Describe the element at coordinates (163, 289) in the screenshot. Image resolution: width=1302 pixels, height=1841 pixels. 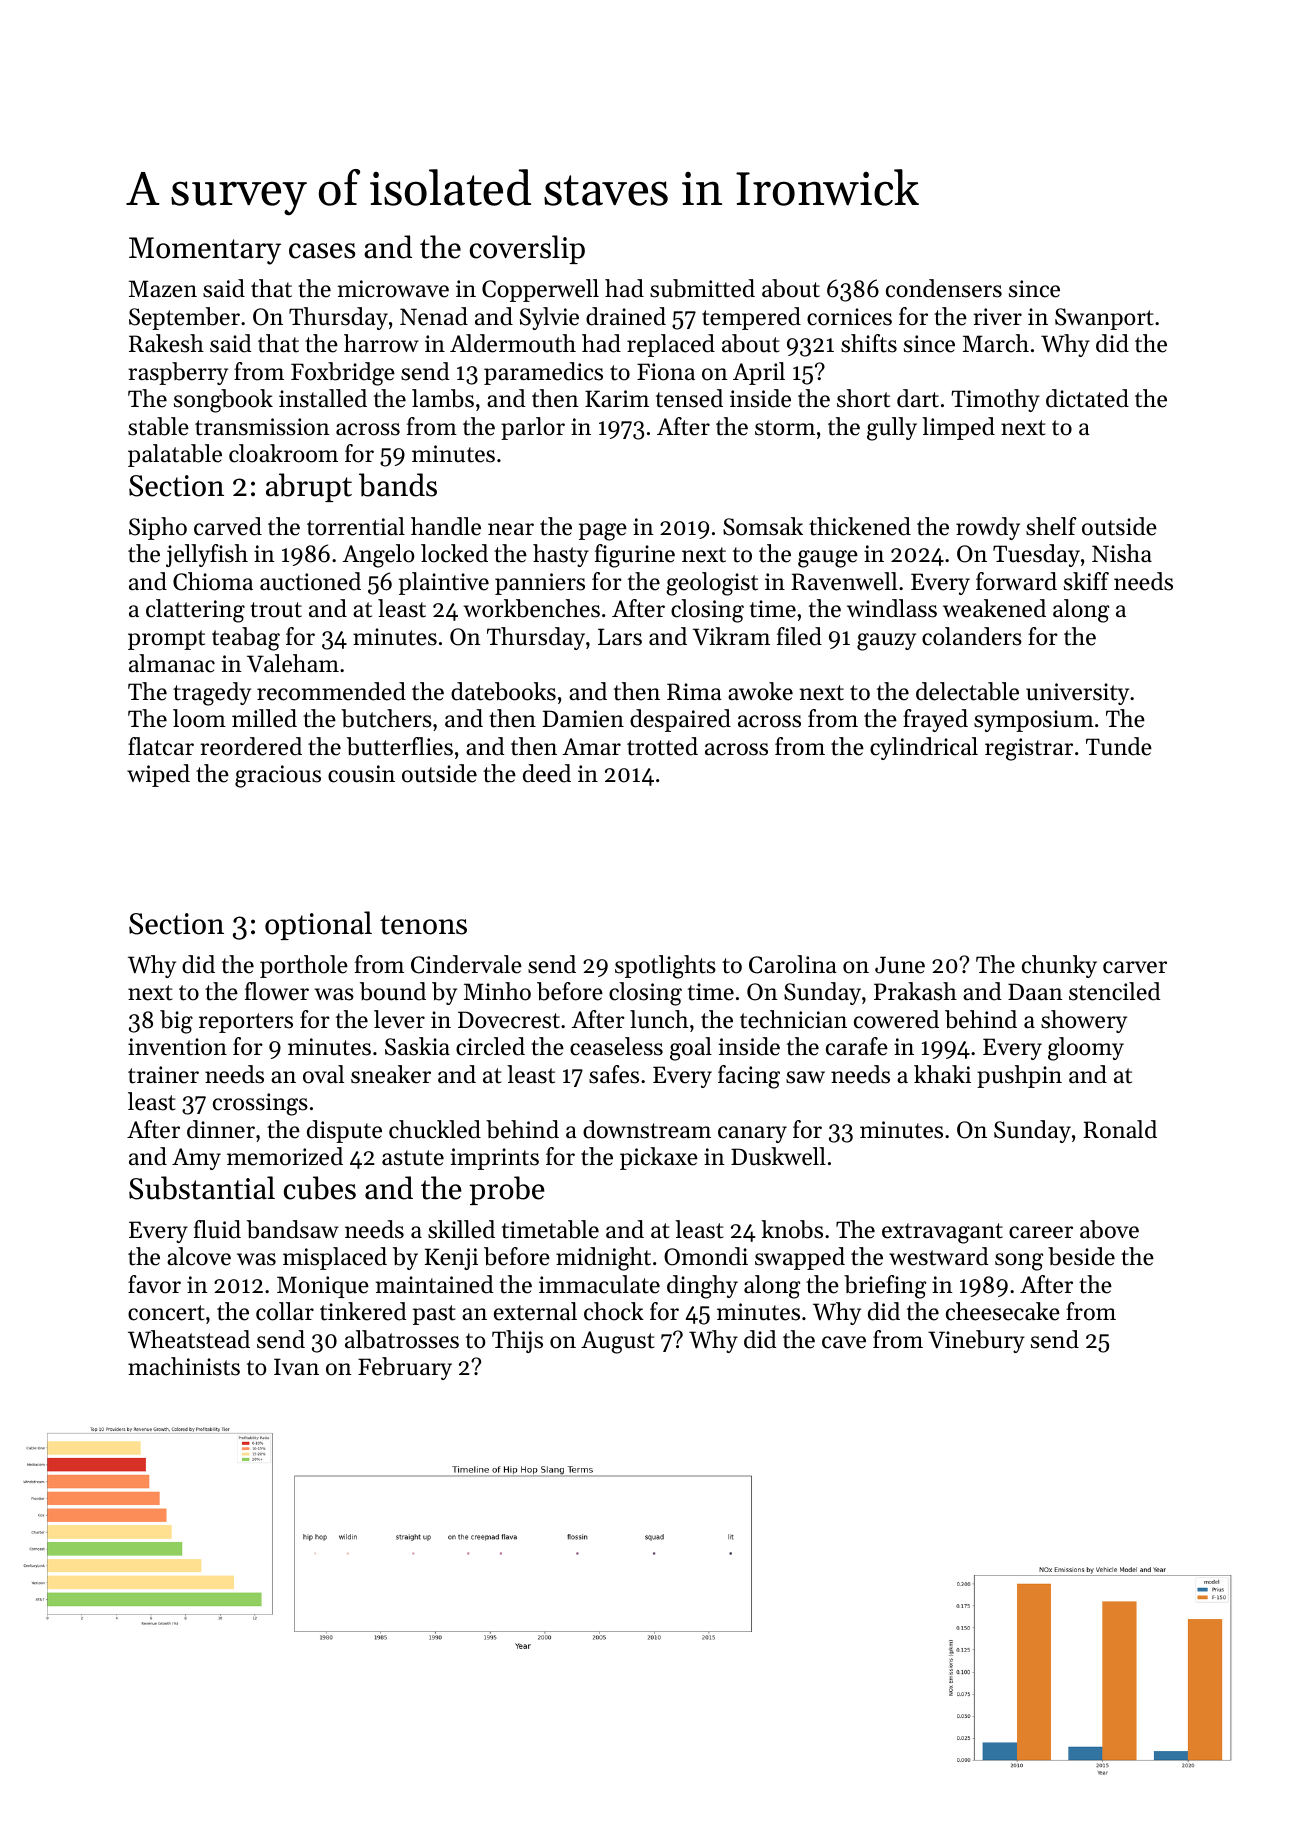
I see `Mazen` at that location.
